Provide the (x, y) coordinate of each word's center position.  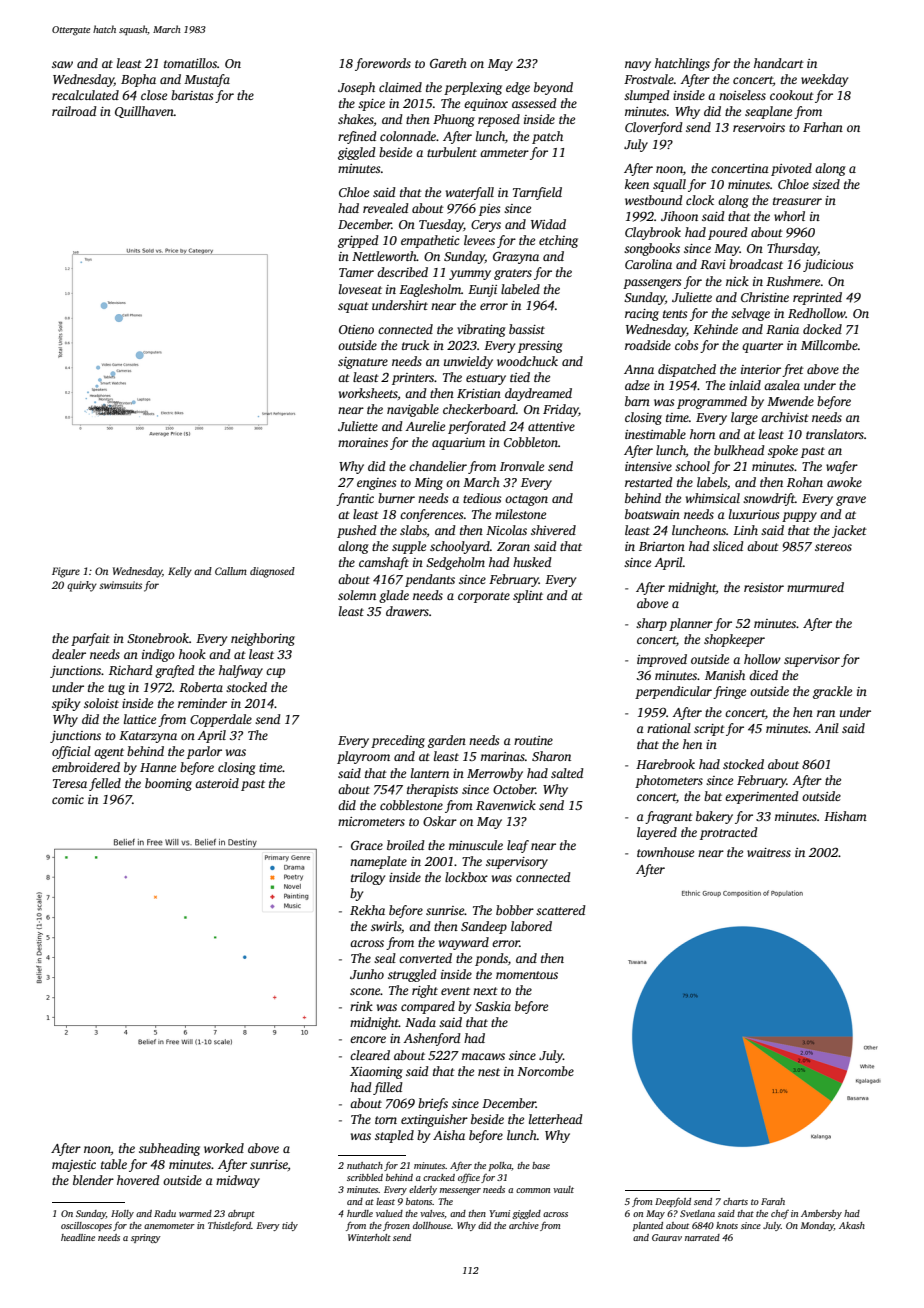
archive (524, 1225)
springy (146, 1238)
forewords (383, 64)
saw (62, 64)
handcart (779, 63)
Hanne (158, 767)
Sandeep (484, 927)
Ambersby (821, 1214)
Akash (852, 1225)
